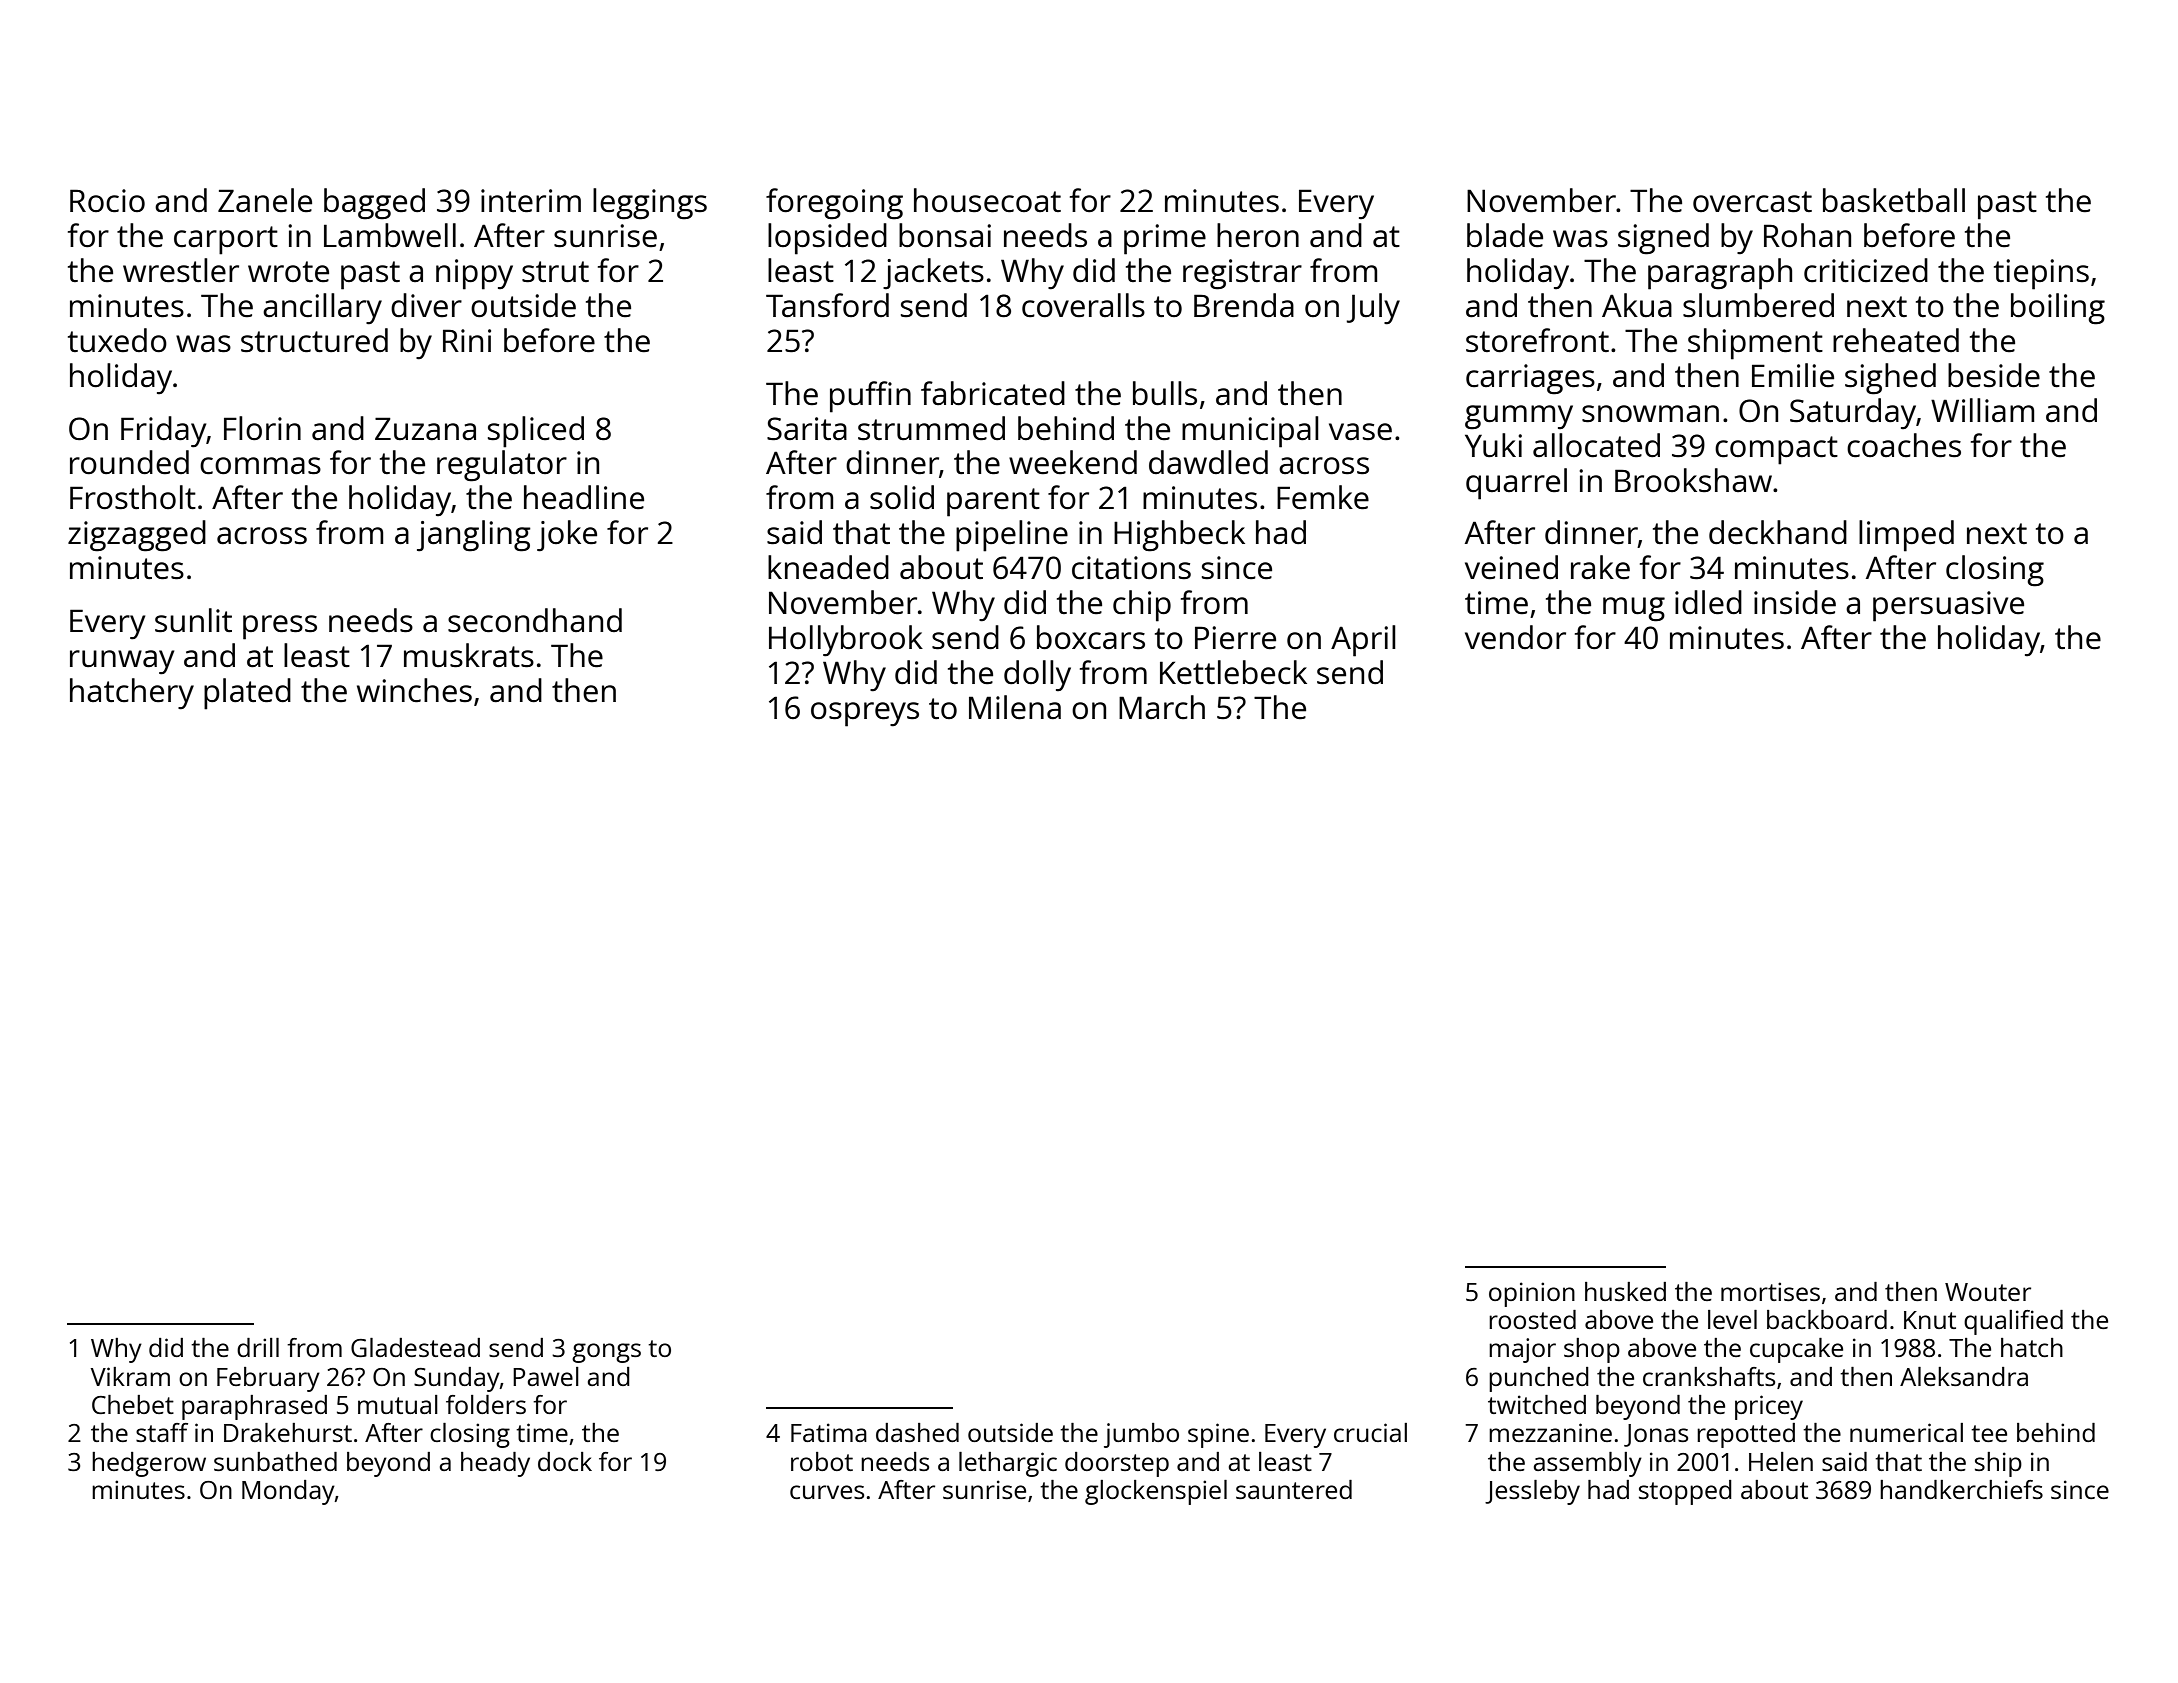  Describe the element at coordinates (1625, 1291) in the screenshot. I see `husked` at that location.
